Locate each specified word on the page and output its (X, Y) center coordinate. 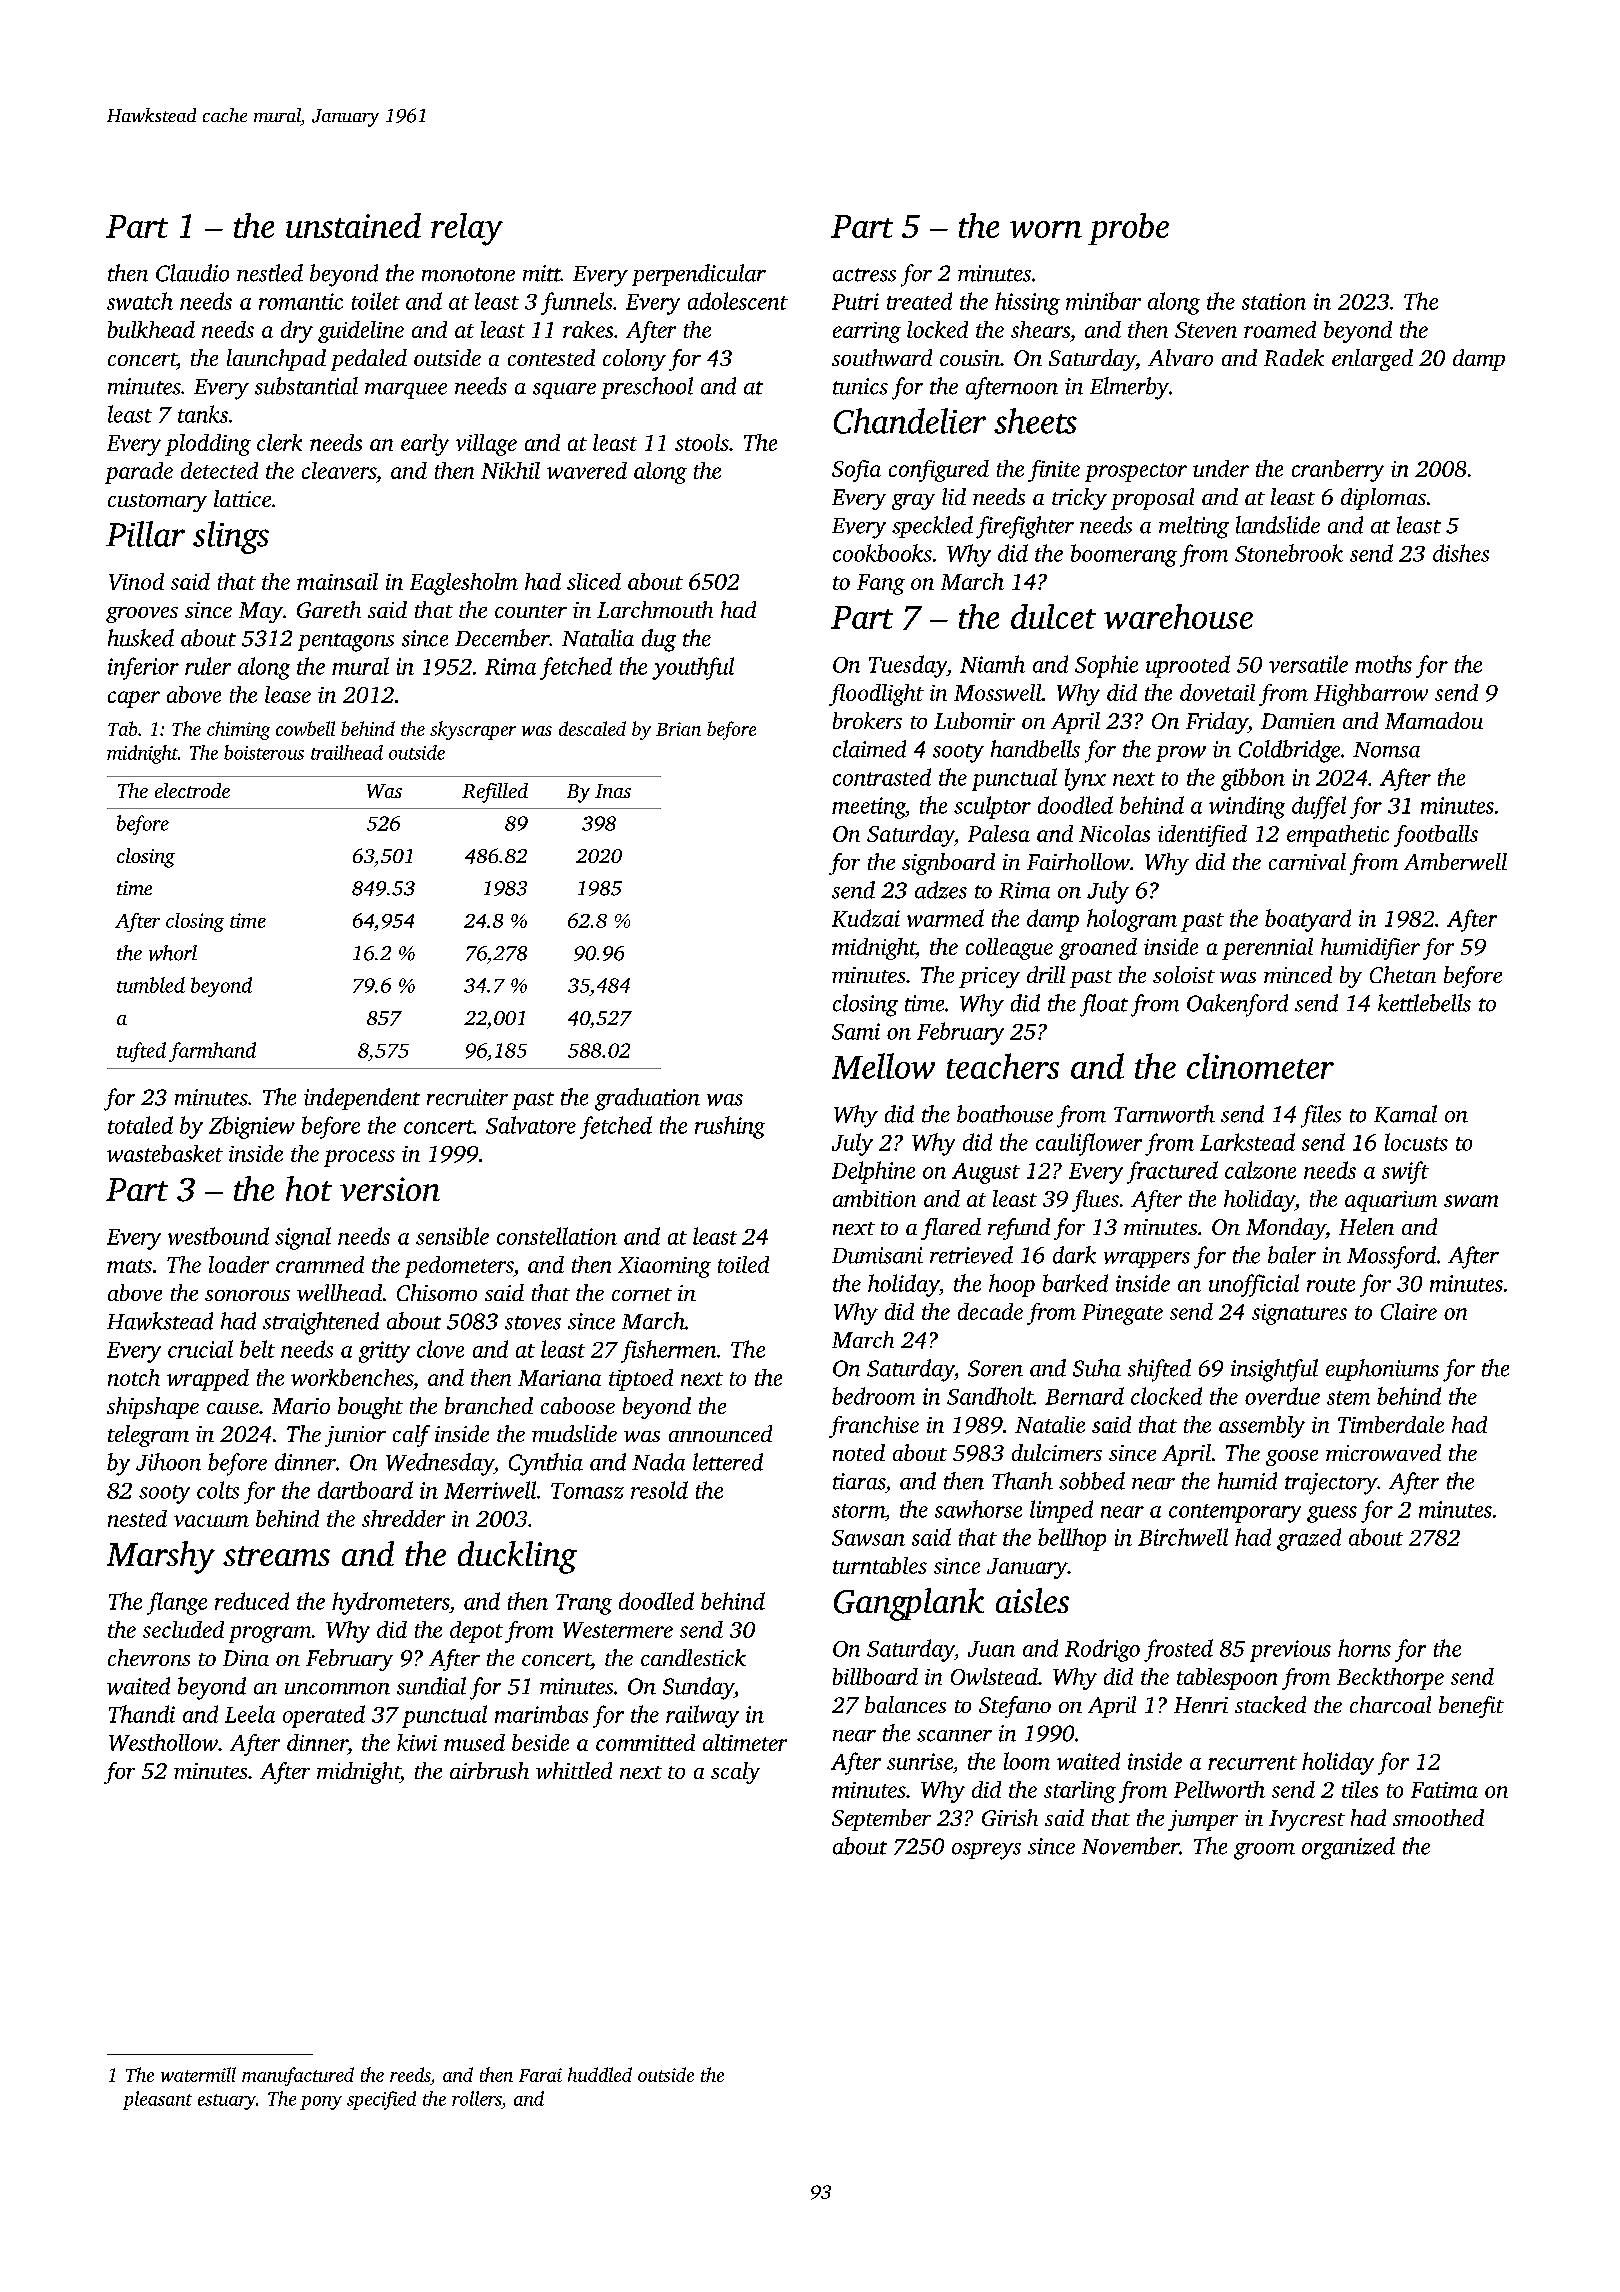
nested (137, 1518)
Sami (856, 1031)
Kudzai (866, 918)
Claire (1409, 1311)
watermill (198, 2074)
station (1274, 301)
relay (467, 229)
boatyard (1308, 920)
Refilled (495, 793)
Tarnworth (1164, 1114)
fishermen (668, 1351)
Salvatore (531, 1125)
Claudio (192, 273)
